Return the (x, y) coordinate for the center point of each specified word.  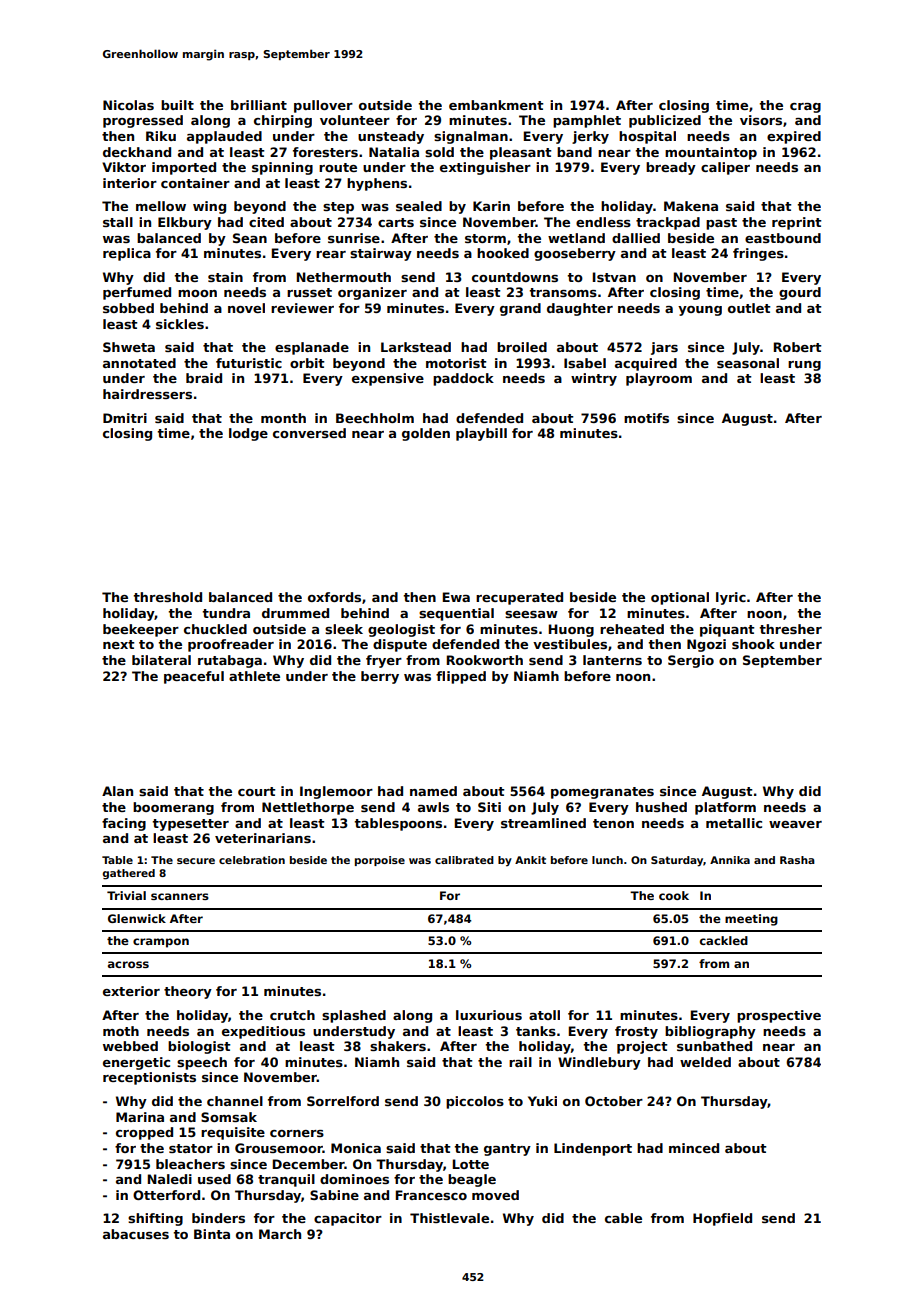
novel (246, 308)
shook (753, 644)
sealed (419, 206)
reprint (797, 223)
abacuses (136, 1234)
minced (694, 1148)
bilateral (161, 660)
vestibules (570, 644)
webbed (130, 1046)
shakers (398, 1046)
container (195, 183)
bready (671, 168)
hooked (503, 253)
